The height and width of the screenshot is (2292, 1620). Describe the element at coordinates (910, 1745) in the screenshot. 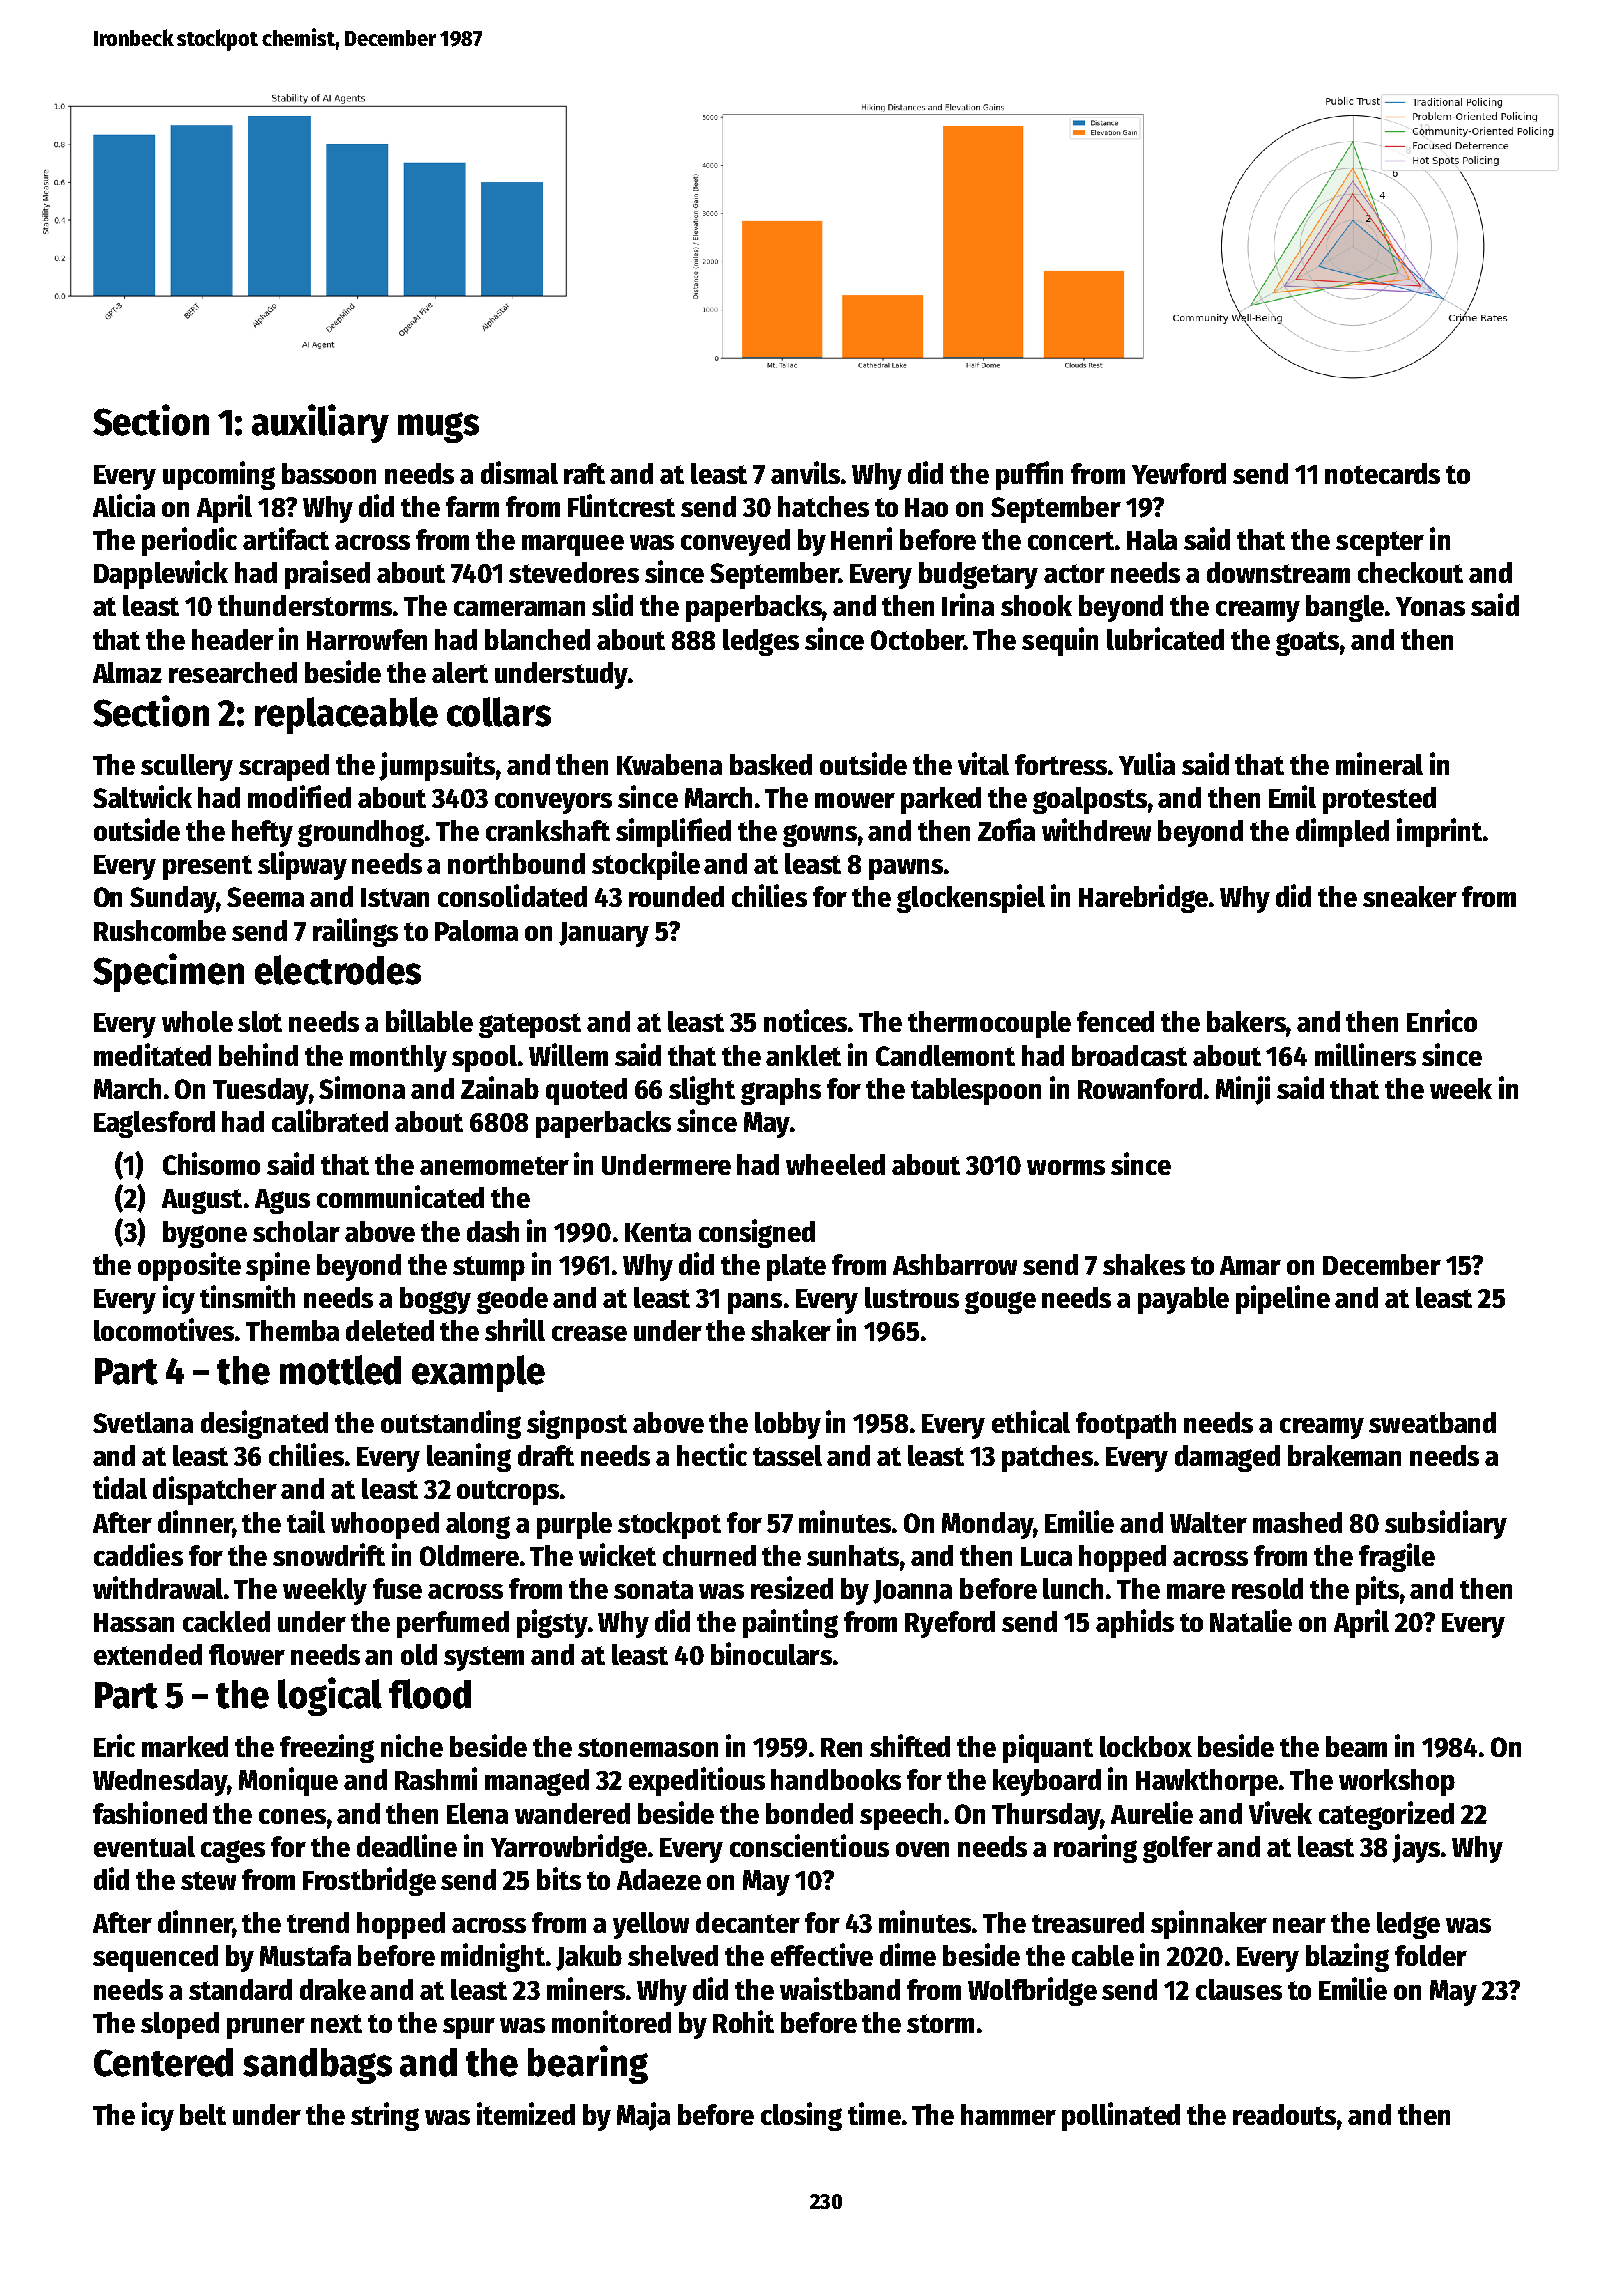

I see `shifted` at that location.
